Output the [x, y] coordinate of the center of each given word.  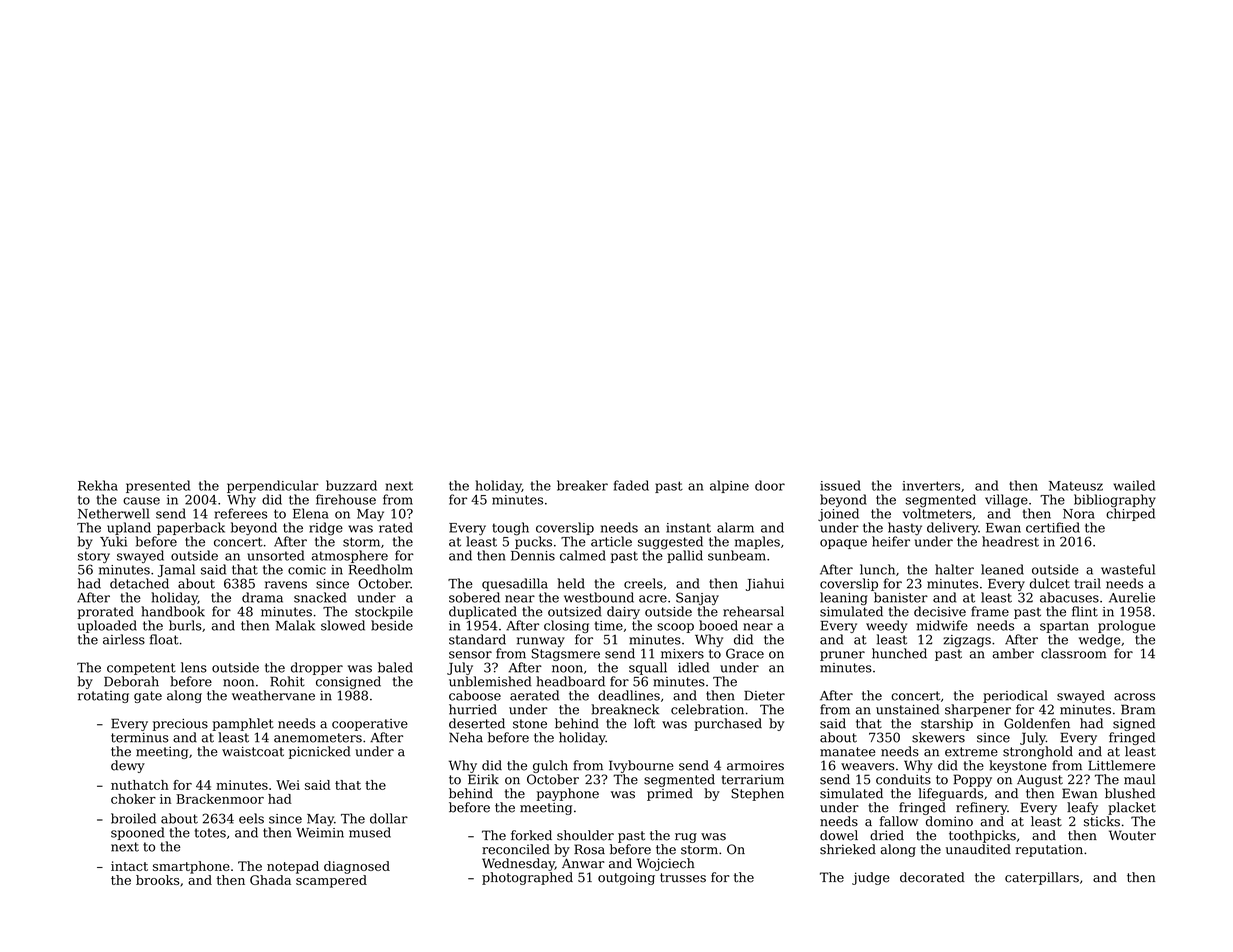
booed [718, 625]
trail [1088, 583]
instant [688, 528]
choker [133, 799]
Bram [1138, 709]
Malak [295, 625]
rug [686, 838]
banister [901, 597]
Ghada [270, 880]
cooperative [370, 725]
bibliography [1115, 501]
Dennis [533, 556]
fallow [899, 821]
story [94, 557]
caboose [475, 695]
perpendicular [273, 486]
